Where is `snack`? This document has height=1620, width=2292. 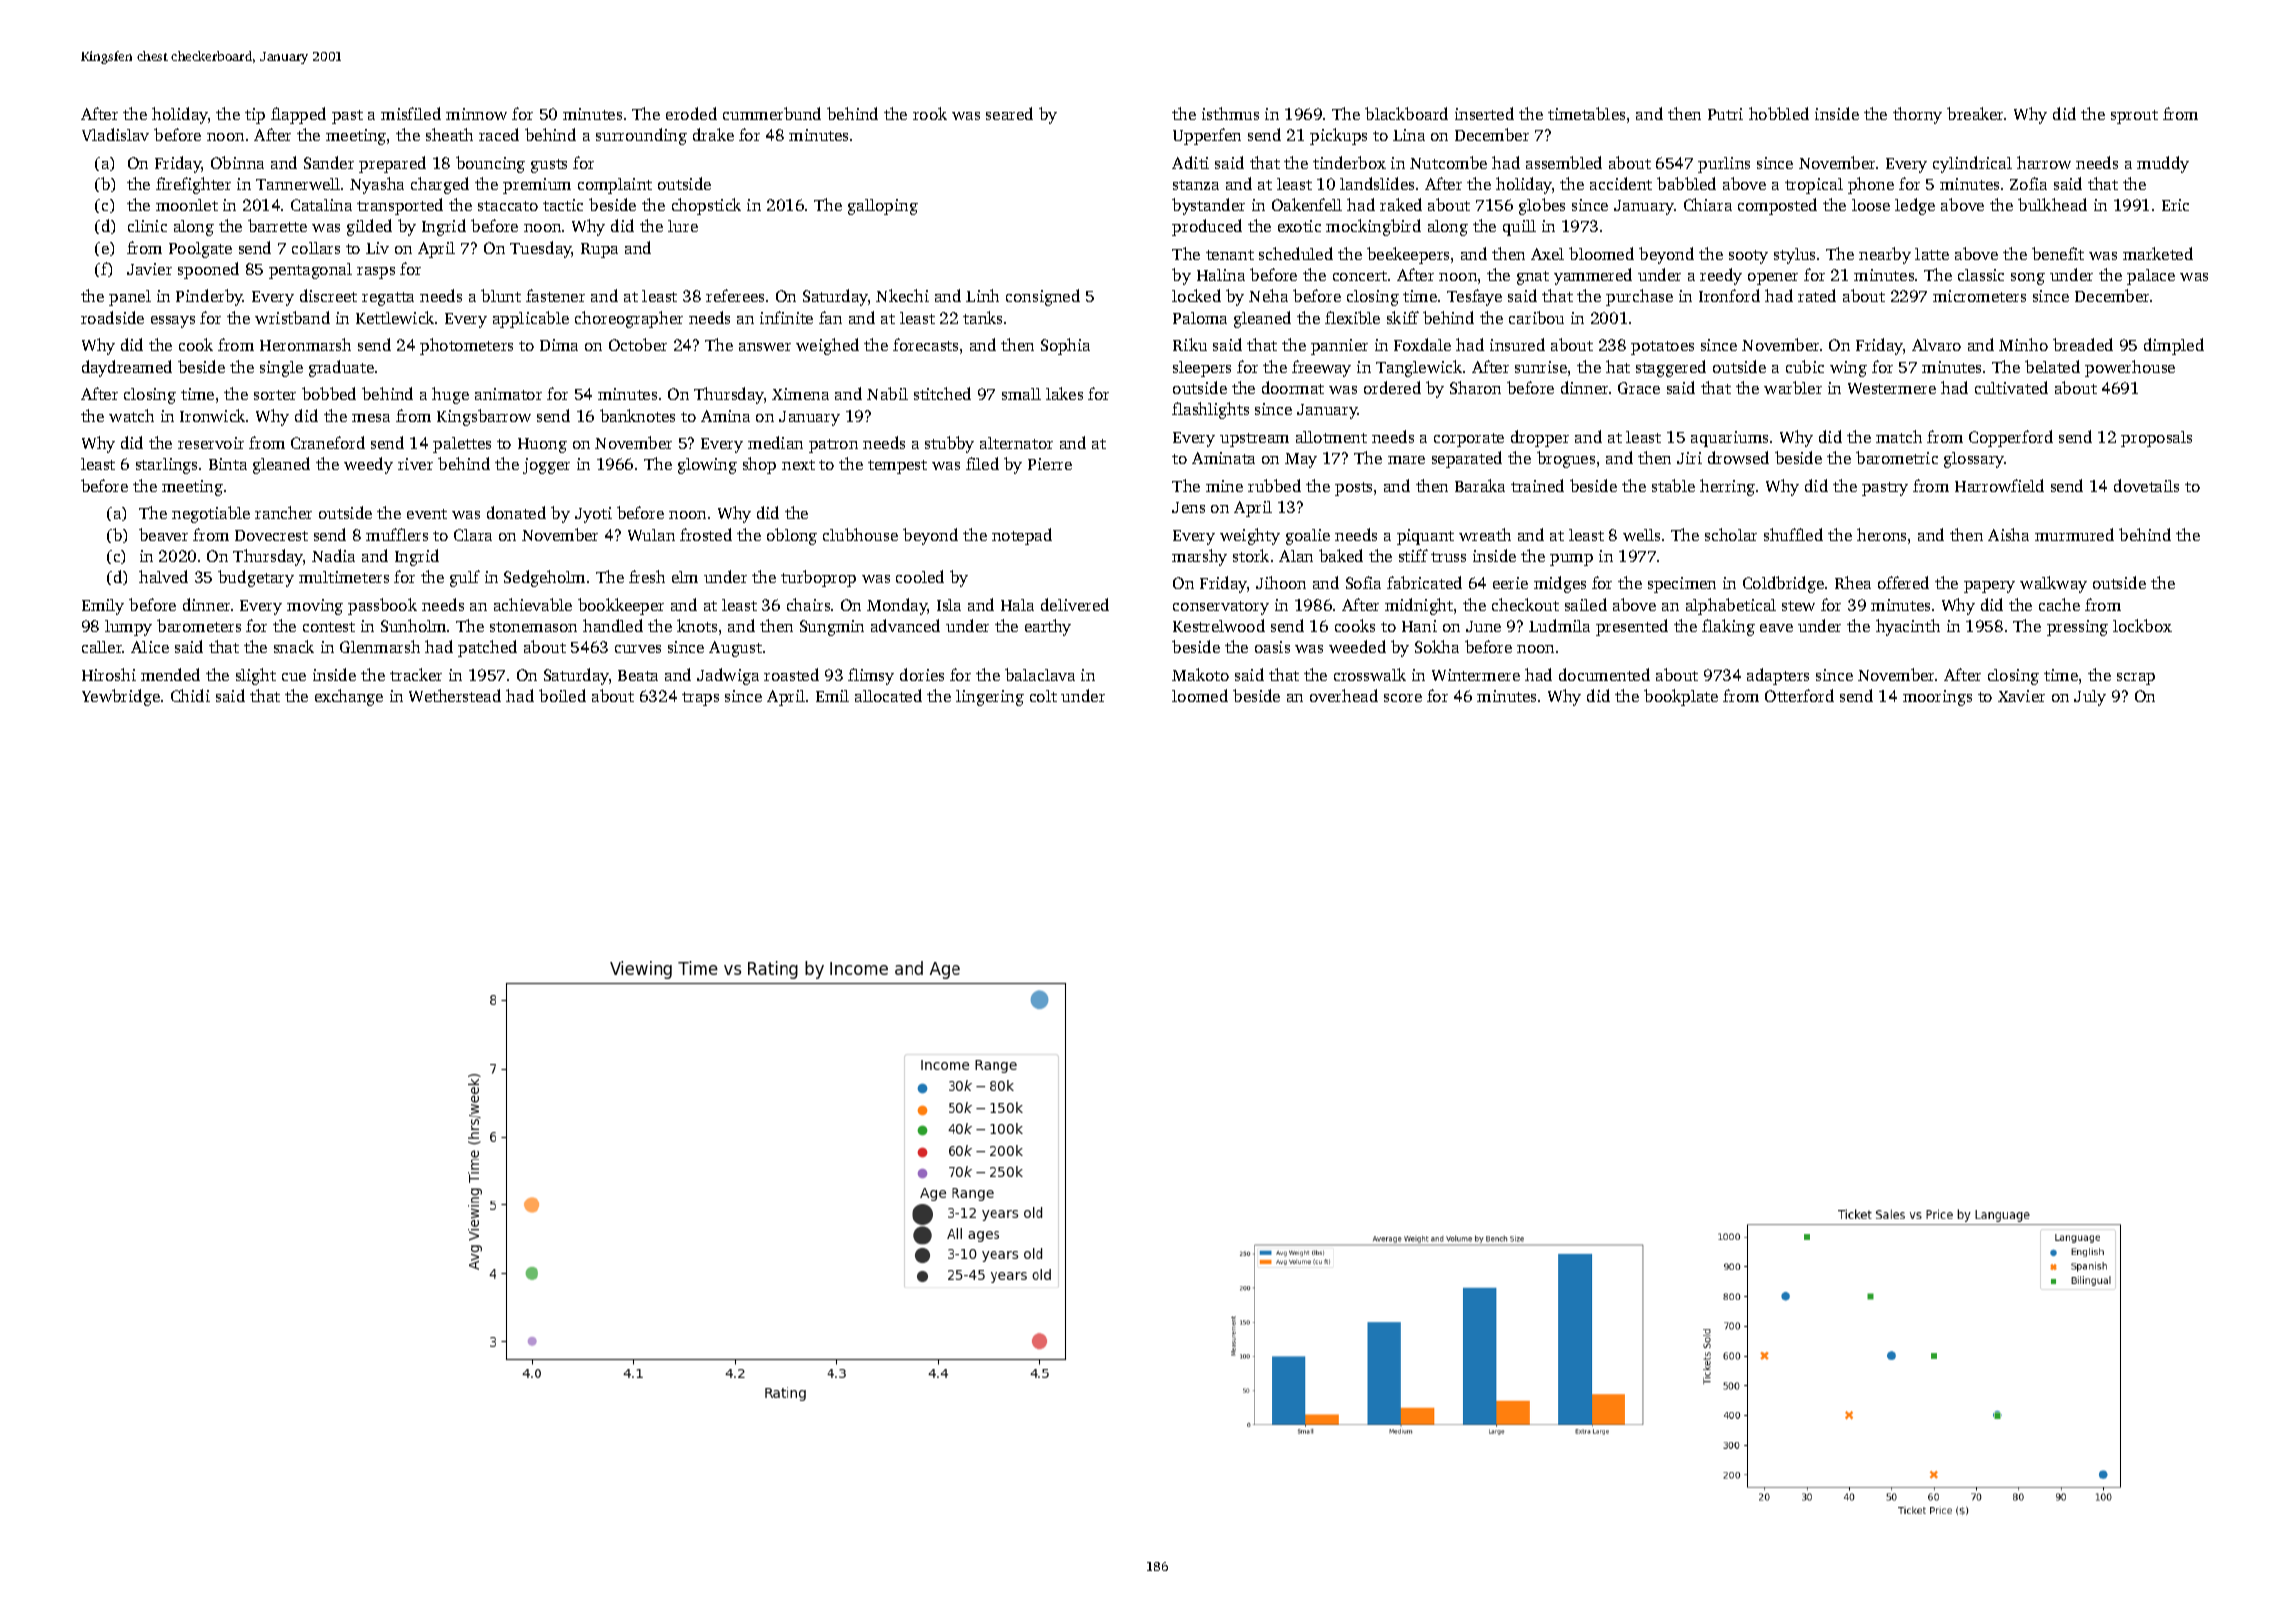 snack is located at coordinates (294, 646).
